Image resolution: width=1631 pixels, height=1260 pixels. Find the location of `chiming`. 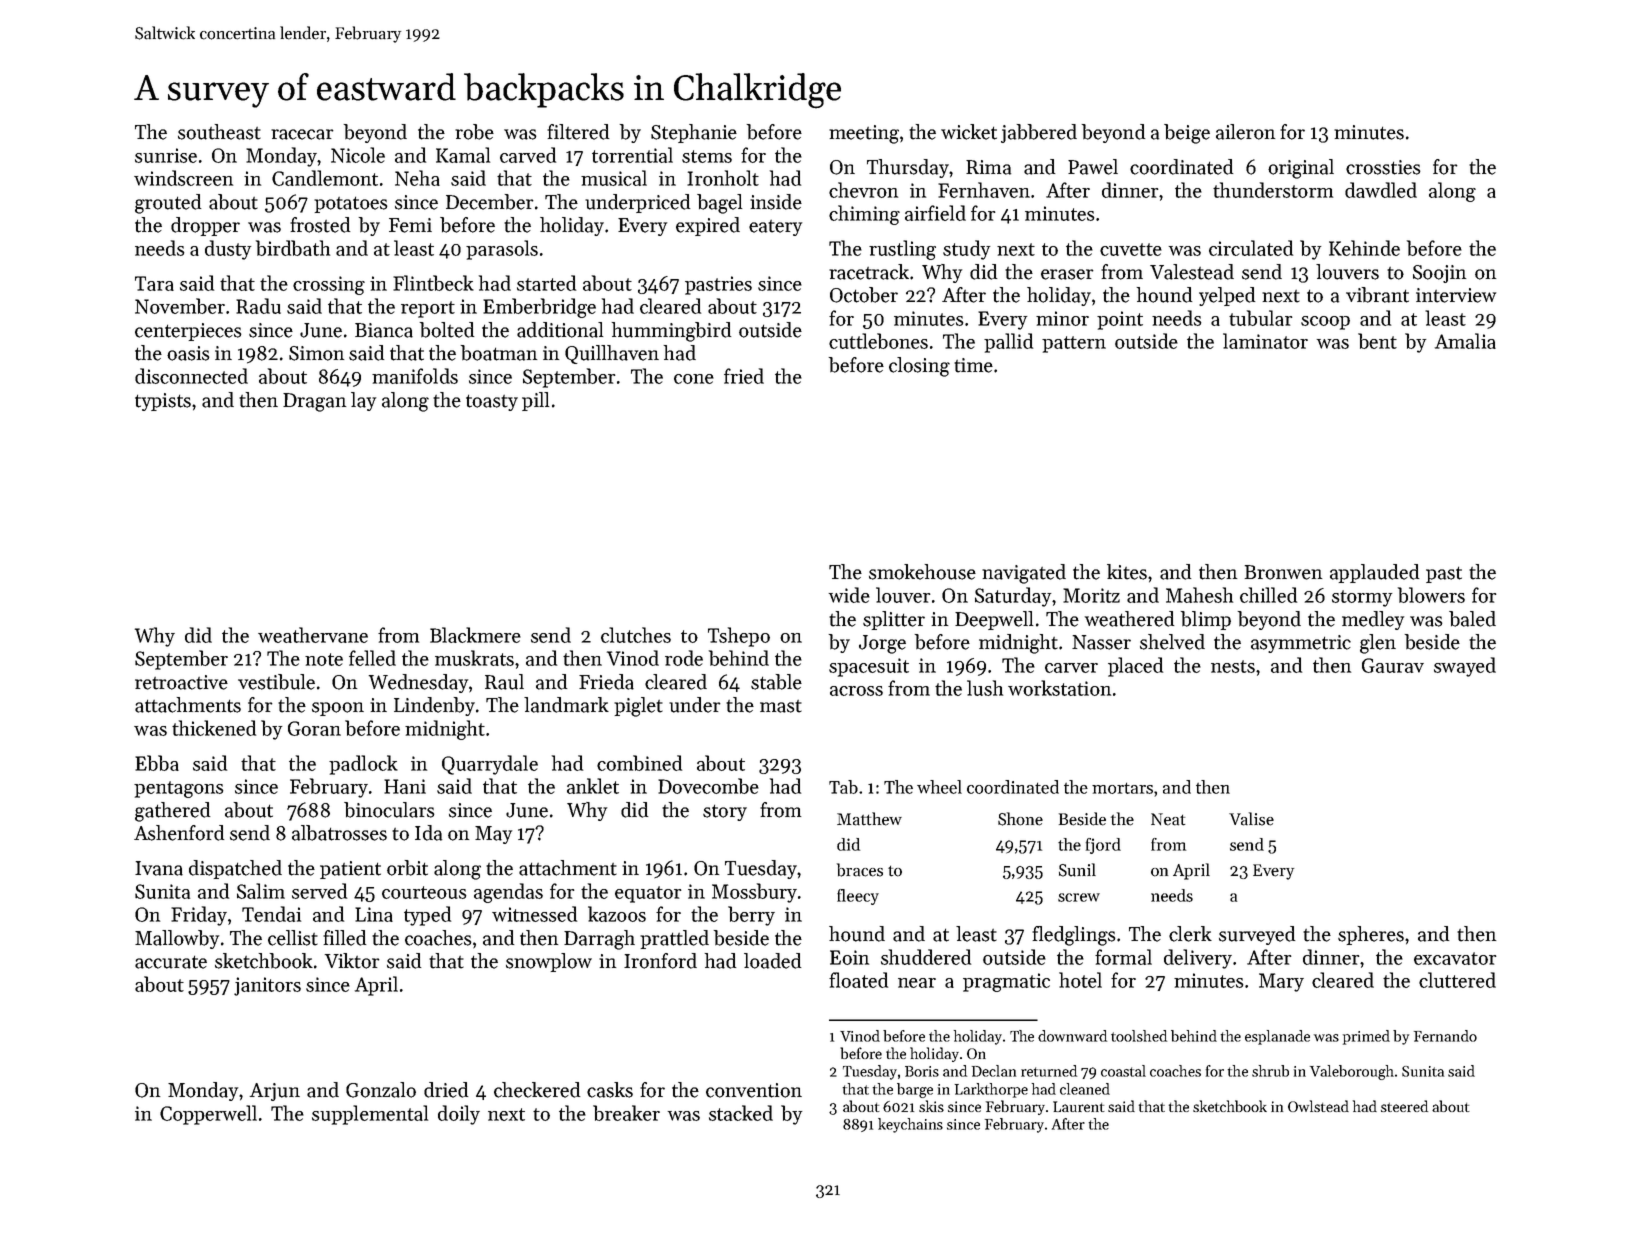

chiming is located at coordinates (864, 215).
